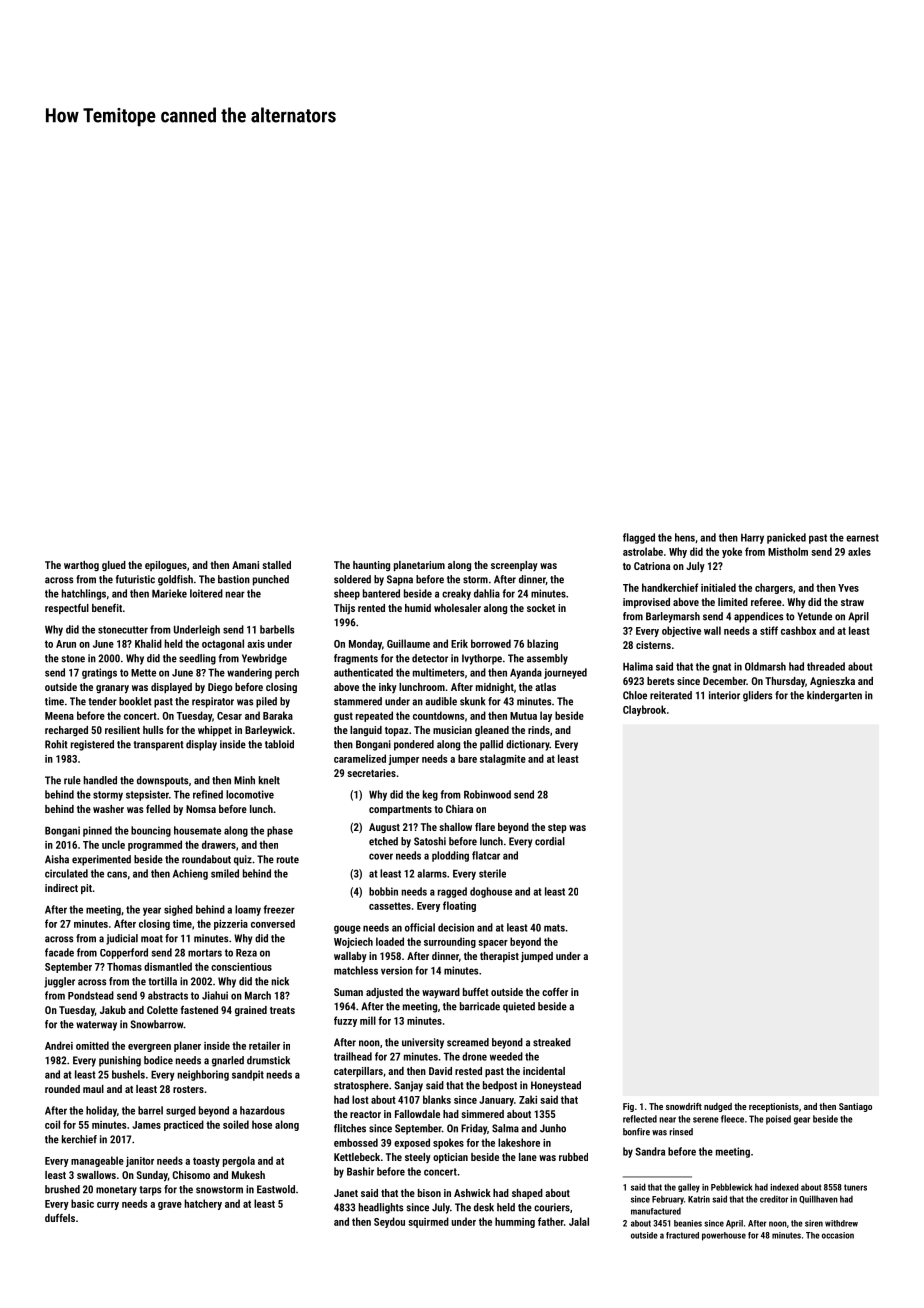  I want to click on Bashir, so click(360, 1171).
